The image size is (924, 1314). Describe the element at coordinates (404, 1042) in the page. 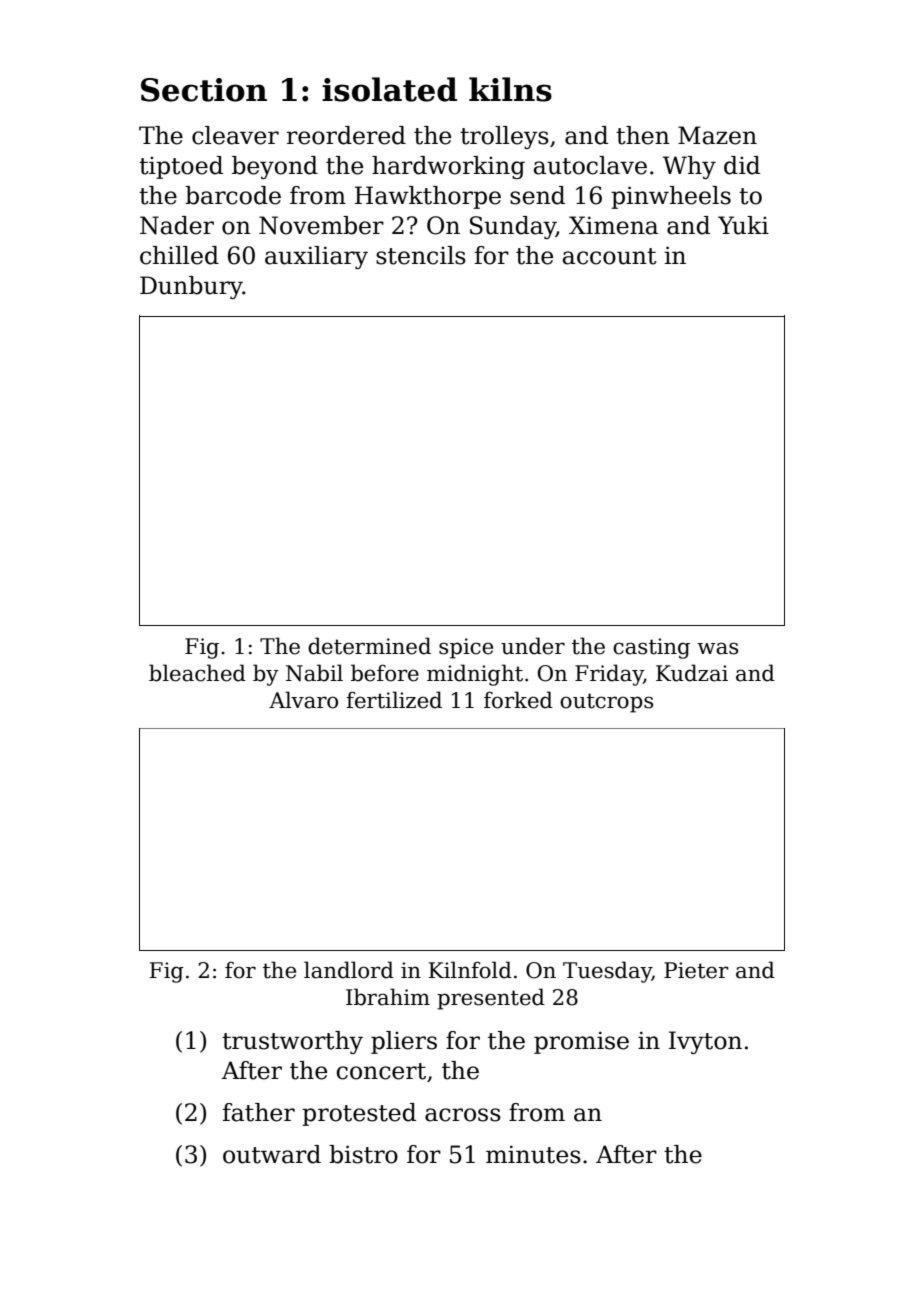

I see `pliers` at that location.
